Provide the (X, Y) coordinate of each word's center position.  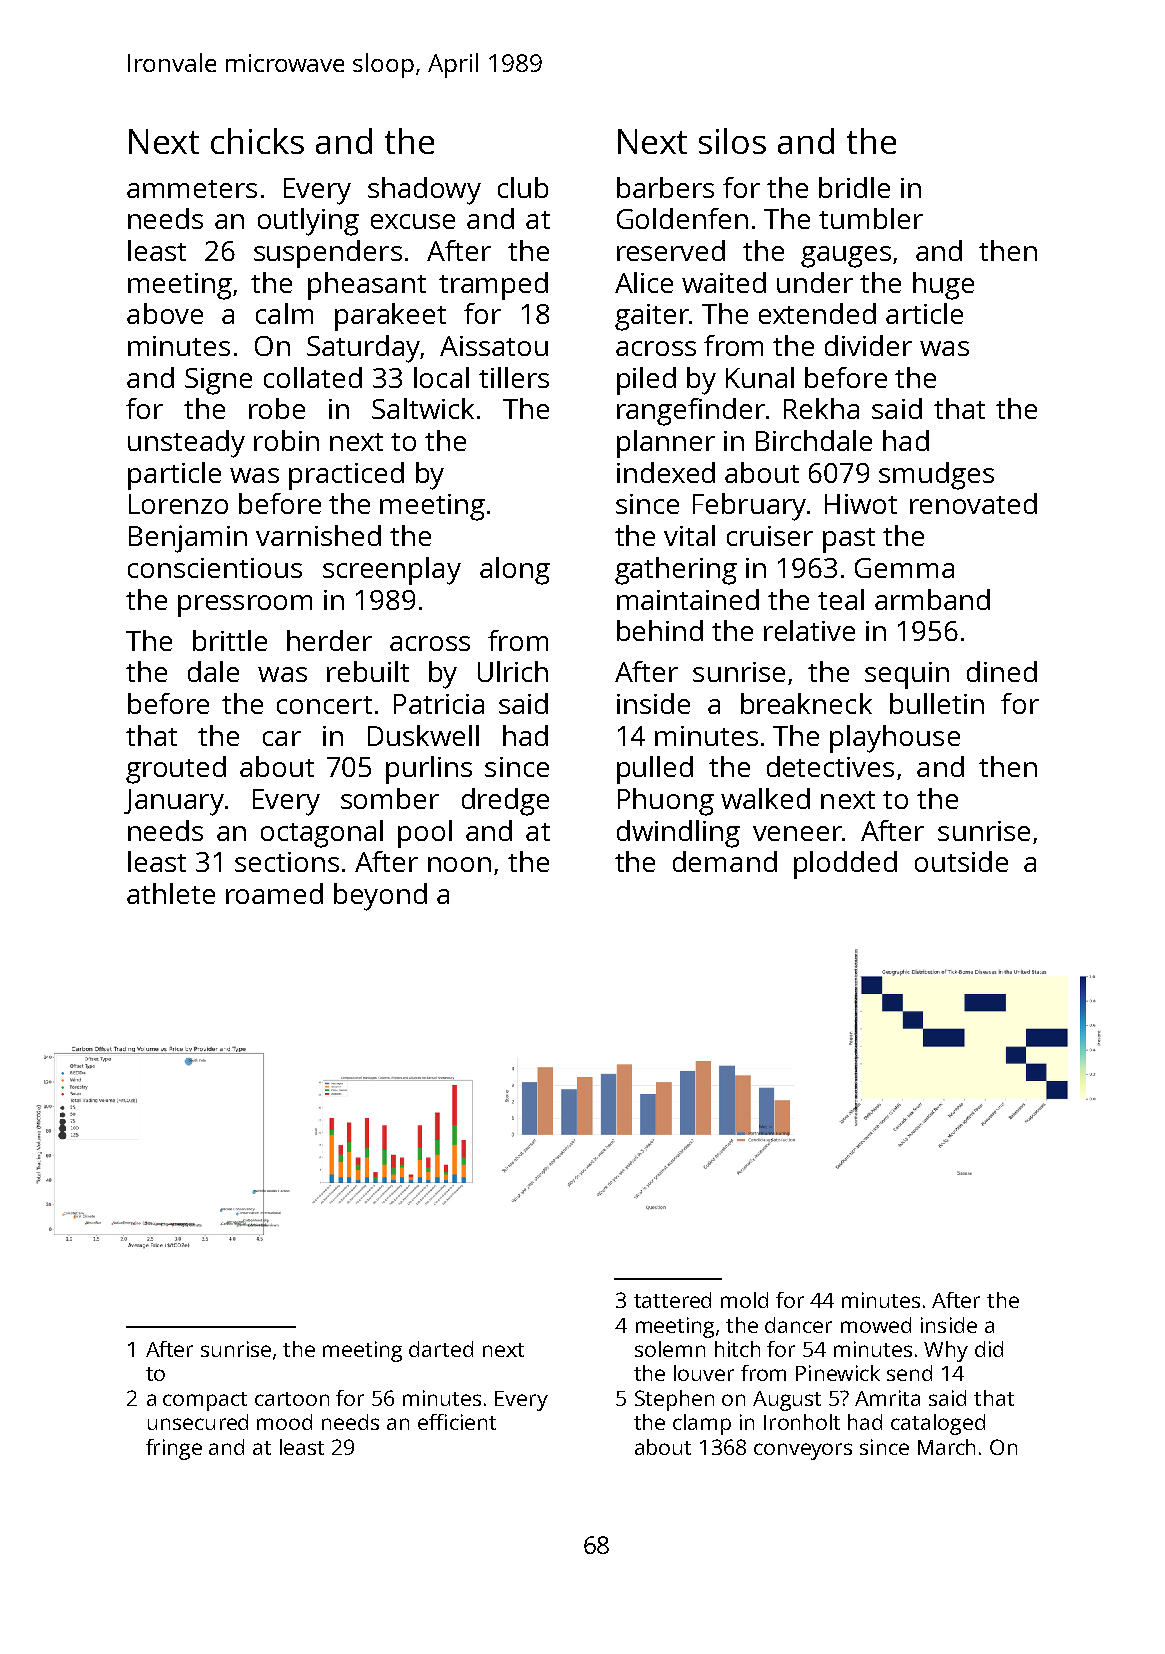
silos (732, 141)
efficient (457, 1422)
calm (284, 313)
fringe (174, 1449)
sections (287, 862)
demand (725, 861)
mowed (876, 1325)
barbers (665, 187)
